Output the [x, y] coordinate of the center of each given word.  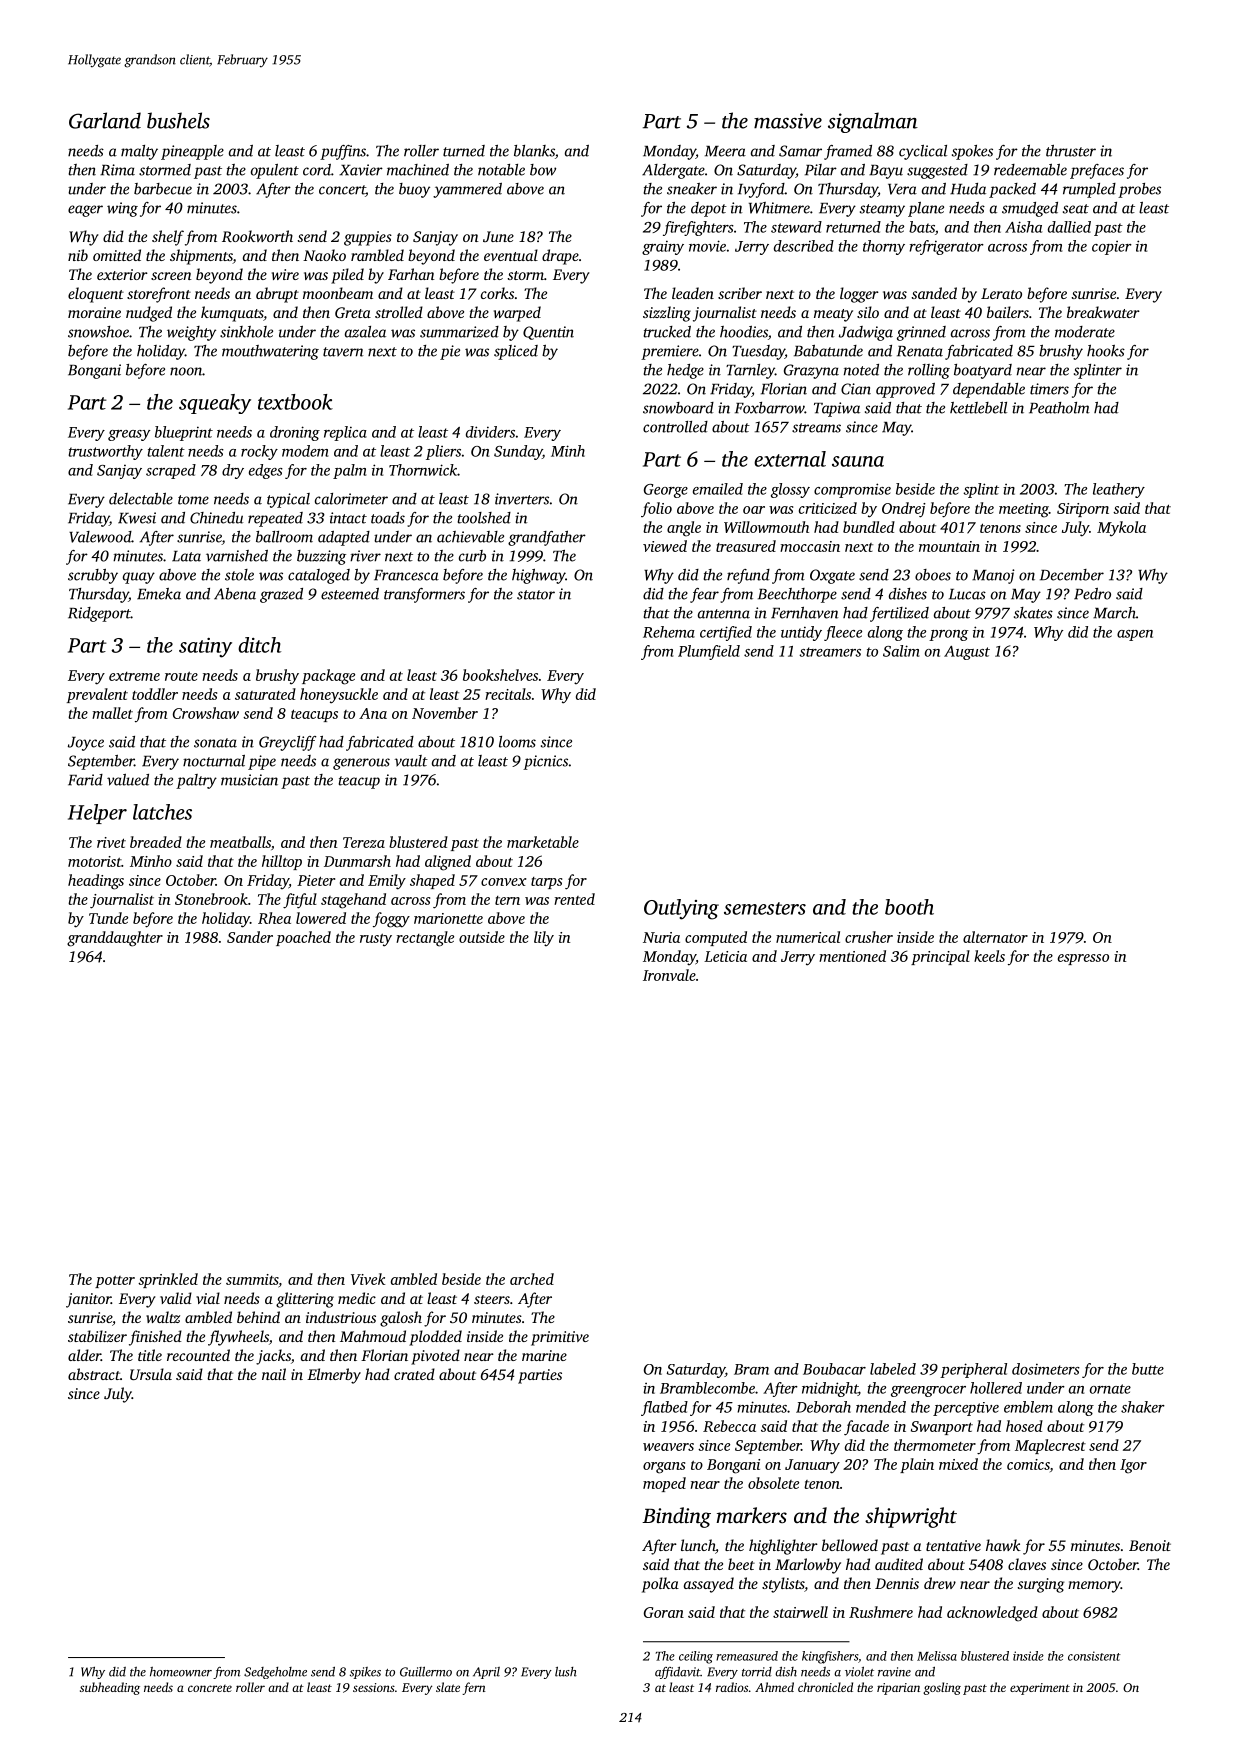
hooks [1106, 351]
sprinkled [168, 1280]
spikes [365, 1673]
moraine [94, 312]
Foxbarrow [769, 408]
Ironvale [669, 975]
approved [905, 390]
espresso [1083, 959]
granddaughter [115, 939]
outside [482, 937]
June [498, 236]
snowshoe [98, 332]
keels [989, 956]
